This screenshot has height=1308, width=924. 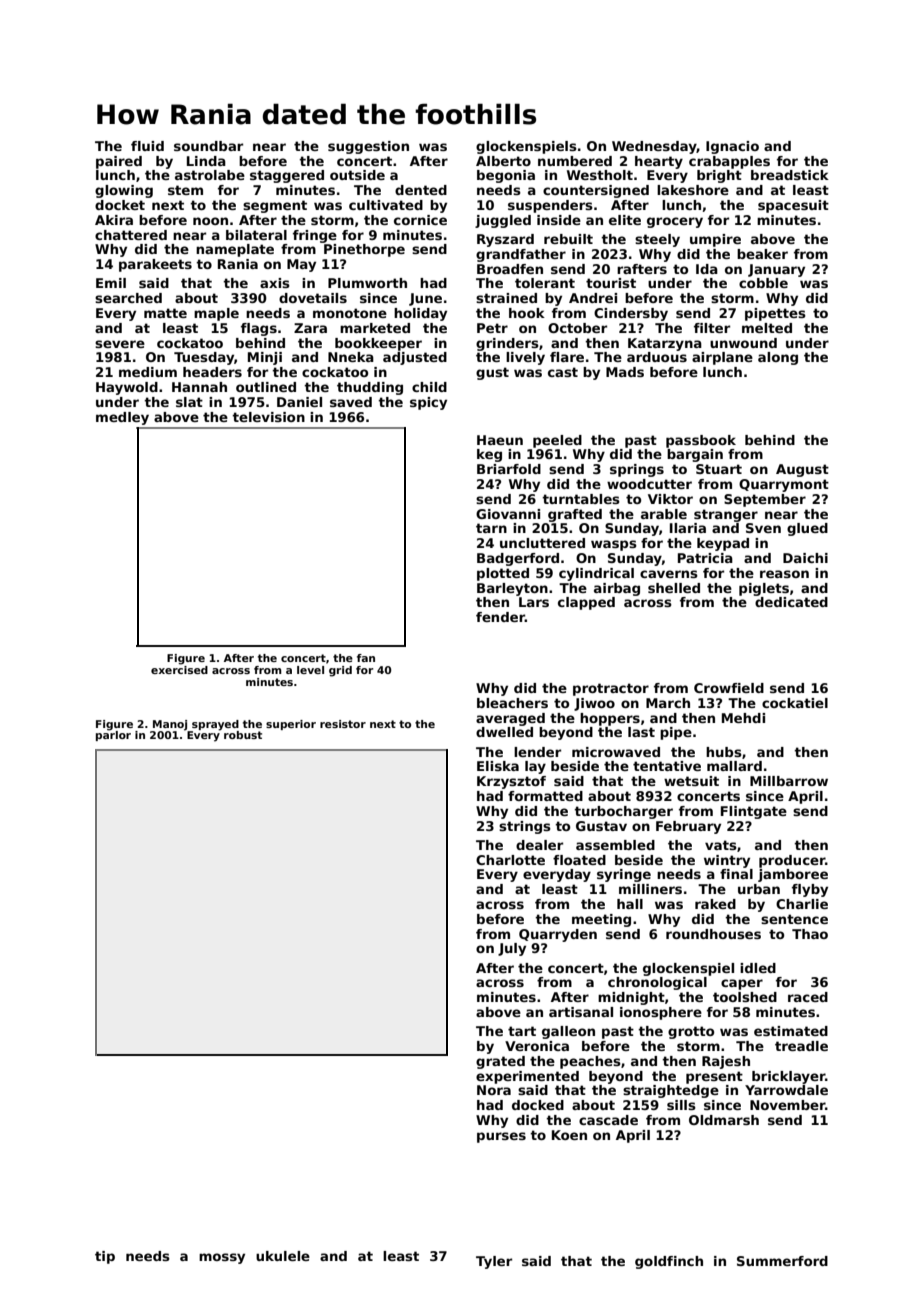 What do you see at coordinates (113, 736) in the screenshot?
I see `parlor` at bounding box center [113, 736].
